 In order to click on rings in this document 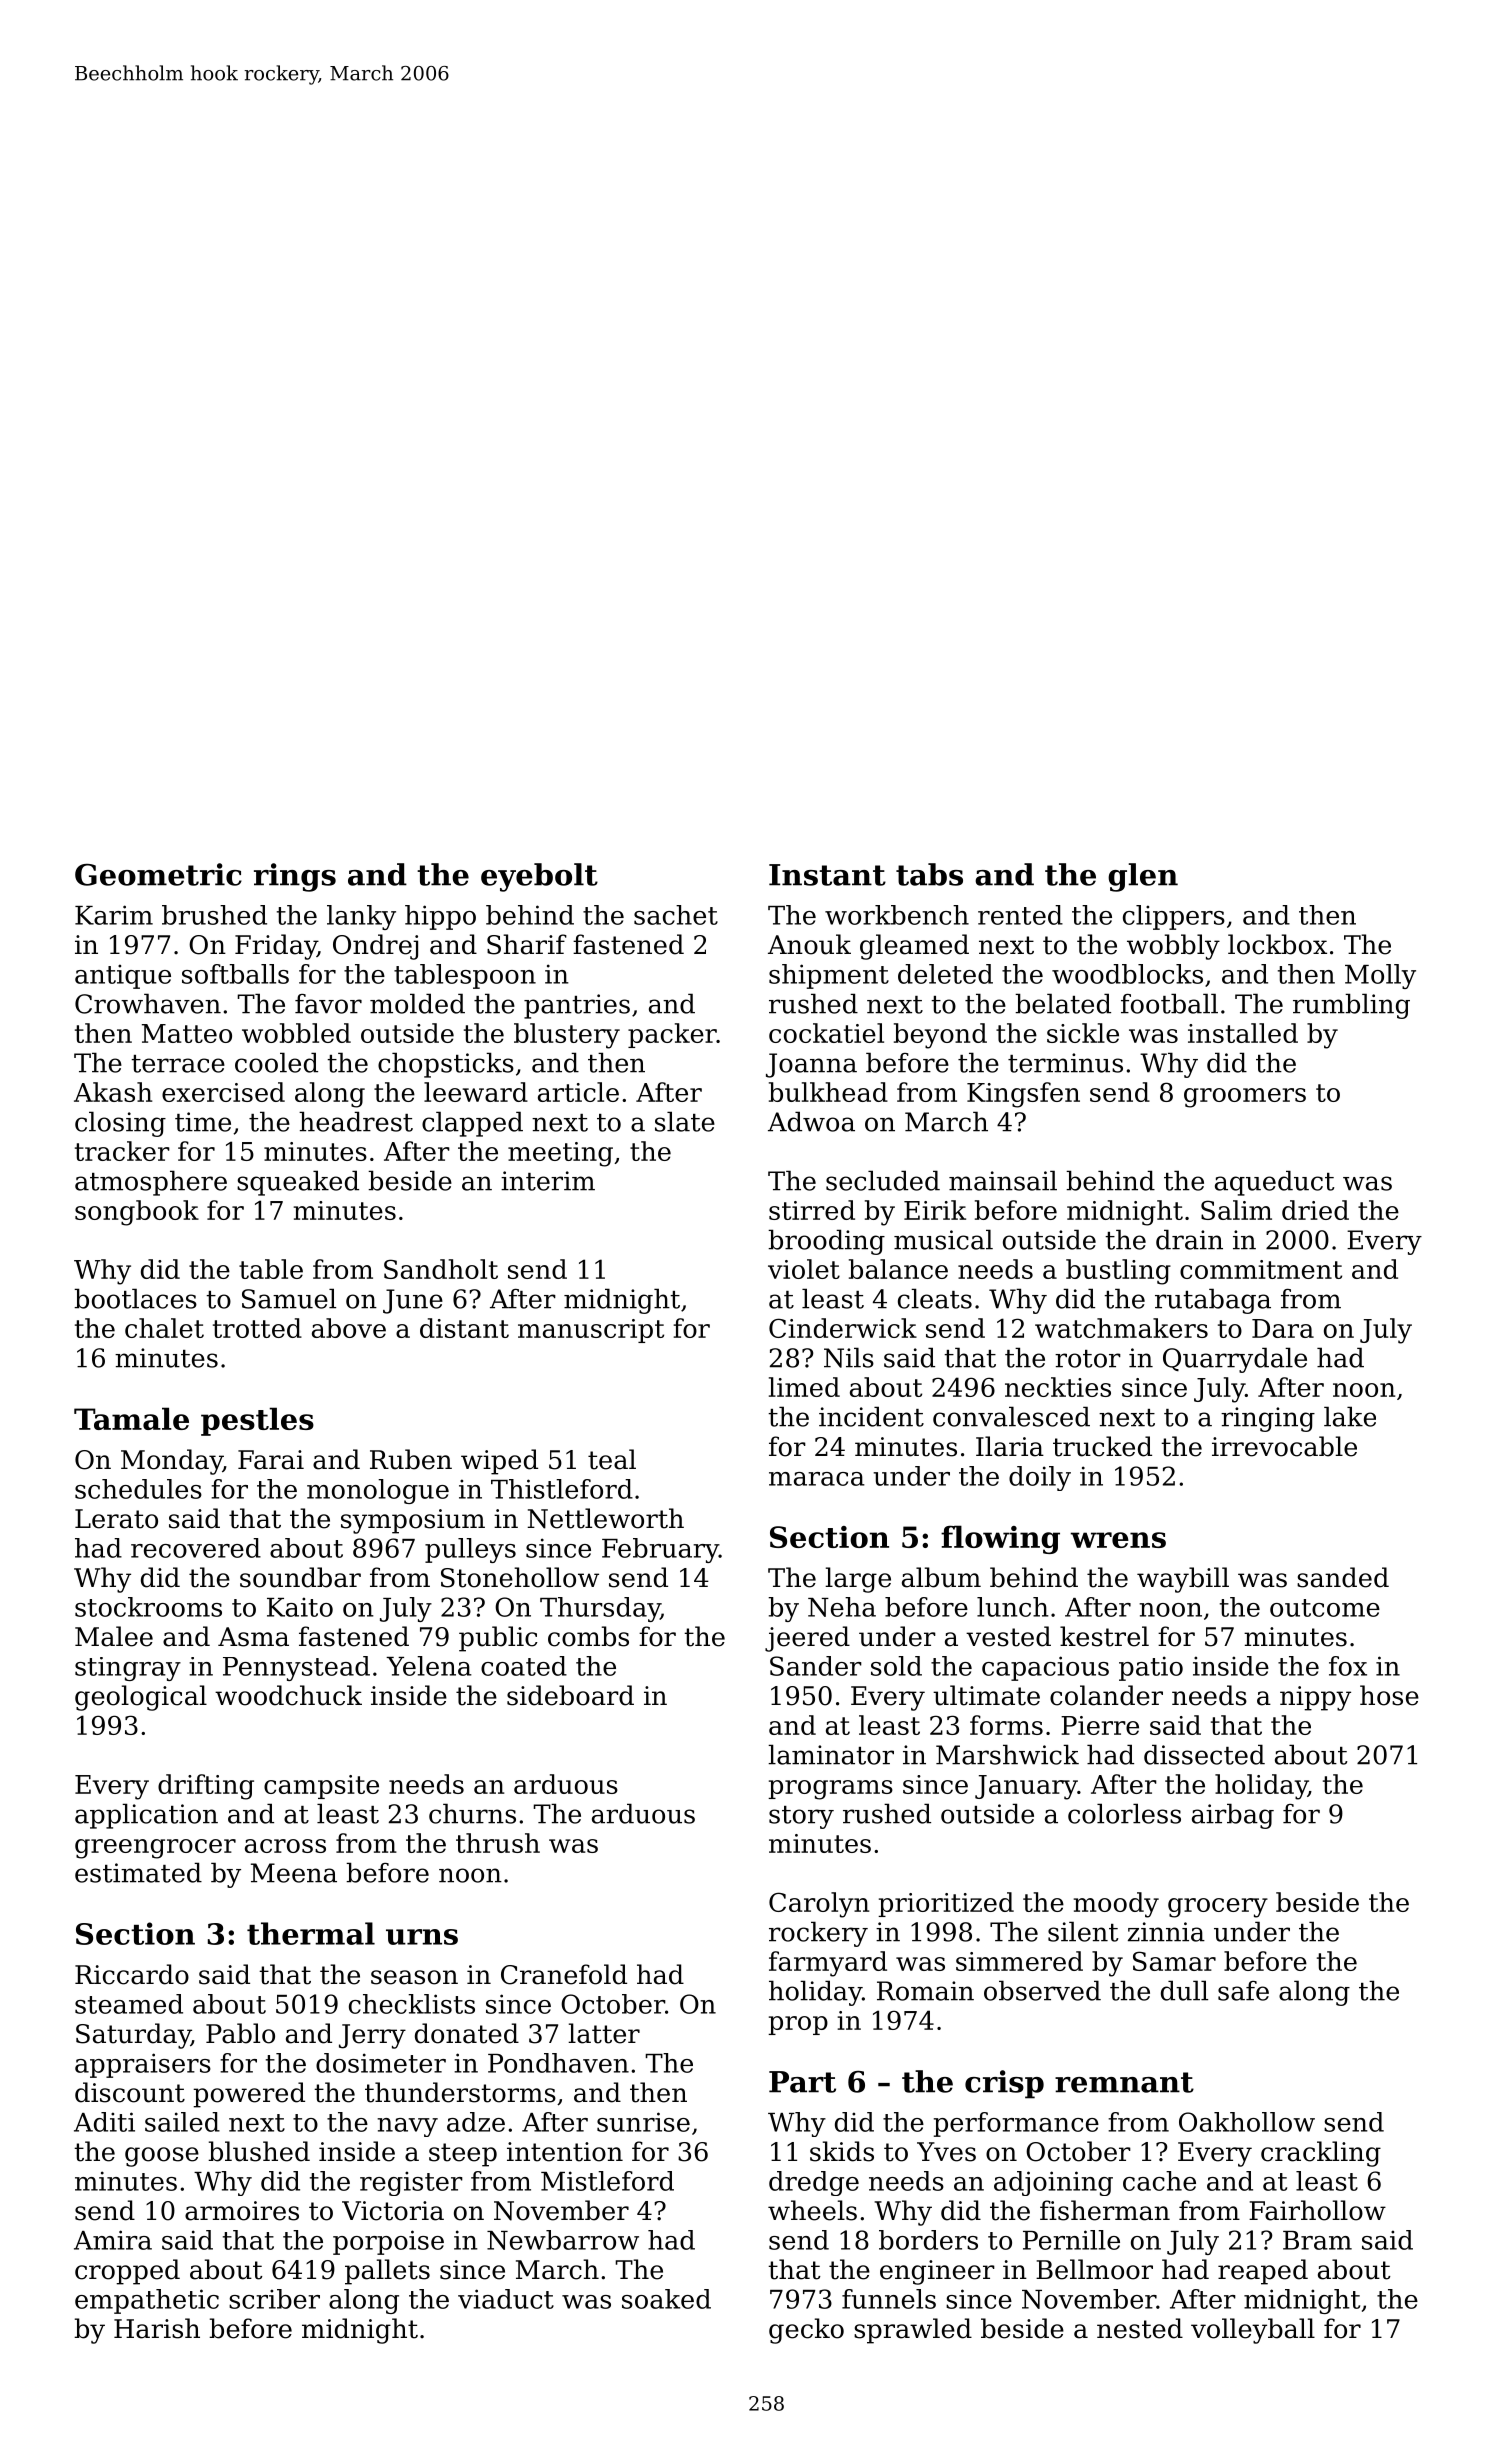, I will do `click(295, 877)`.
